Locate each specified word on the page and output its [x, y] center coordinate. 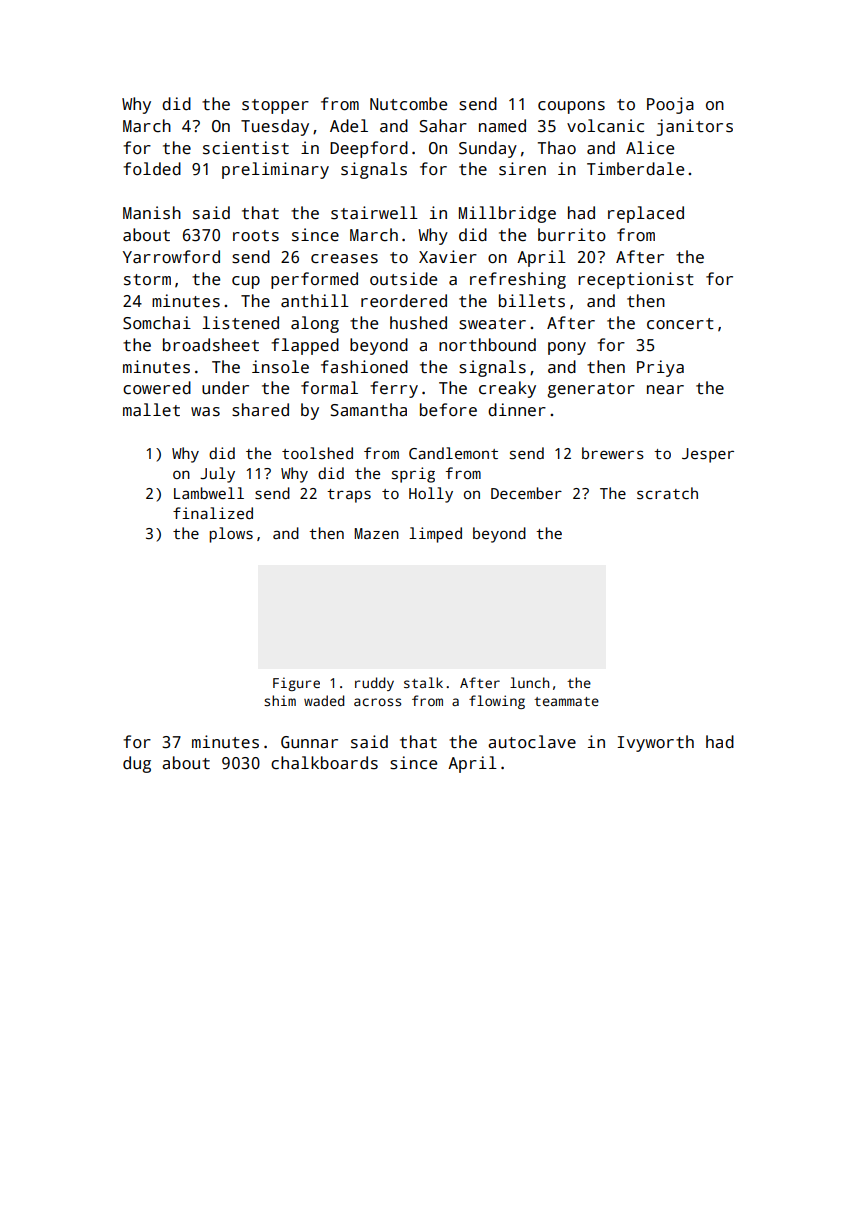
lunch [529, 682]
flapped [305, 346]
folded [152, 168]
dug [137, 764]
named [502, 126]
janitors [695, 127]
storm [147, 280]
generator [591, 390]
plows [231, 535]
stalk [423, 682]
